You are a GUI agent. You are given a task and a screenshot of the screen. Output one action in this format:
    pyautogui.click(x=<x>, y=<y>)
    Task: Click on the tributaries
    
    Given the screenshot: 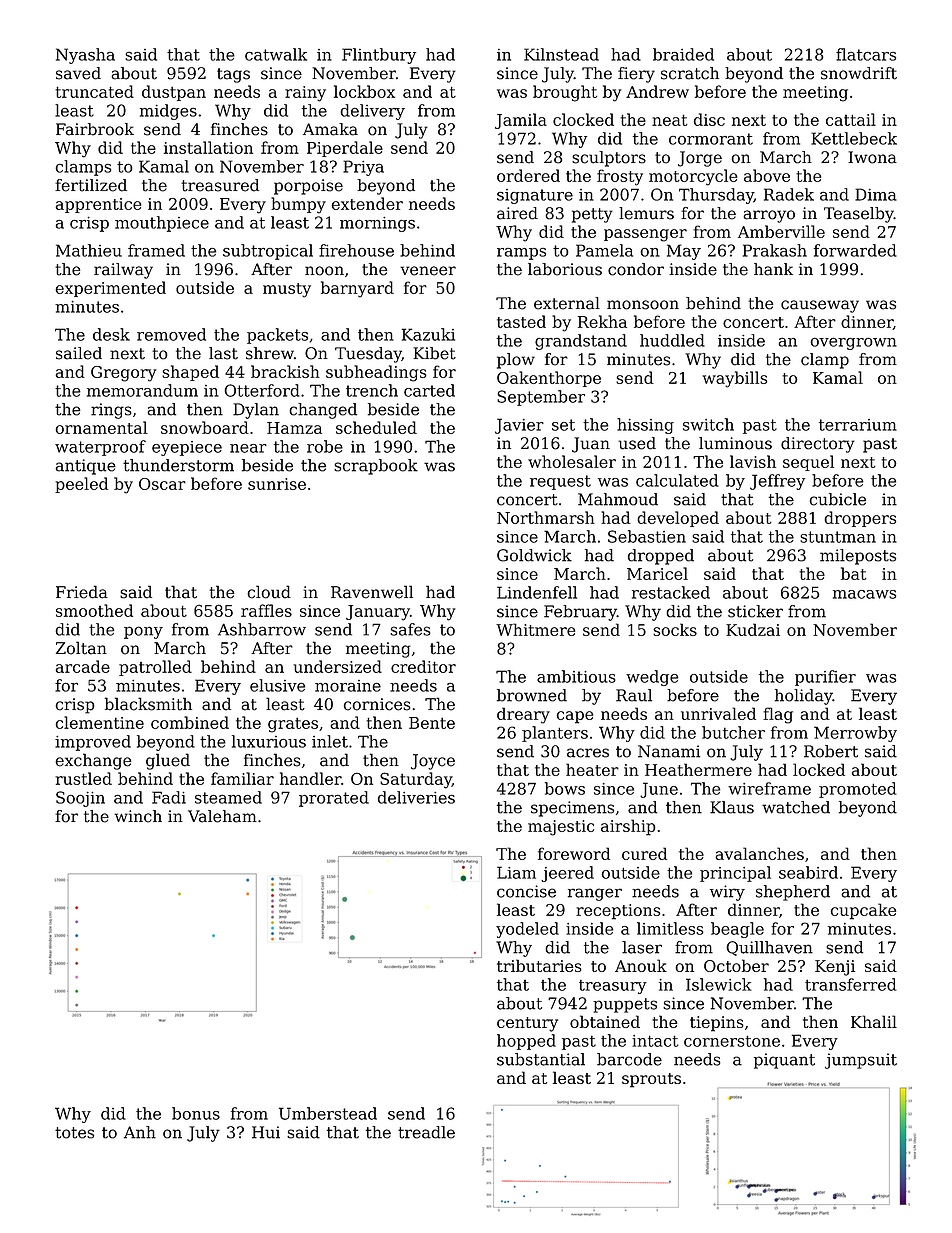 What is the action you would take?
    pyautogui.click(x=539, y=965)
